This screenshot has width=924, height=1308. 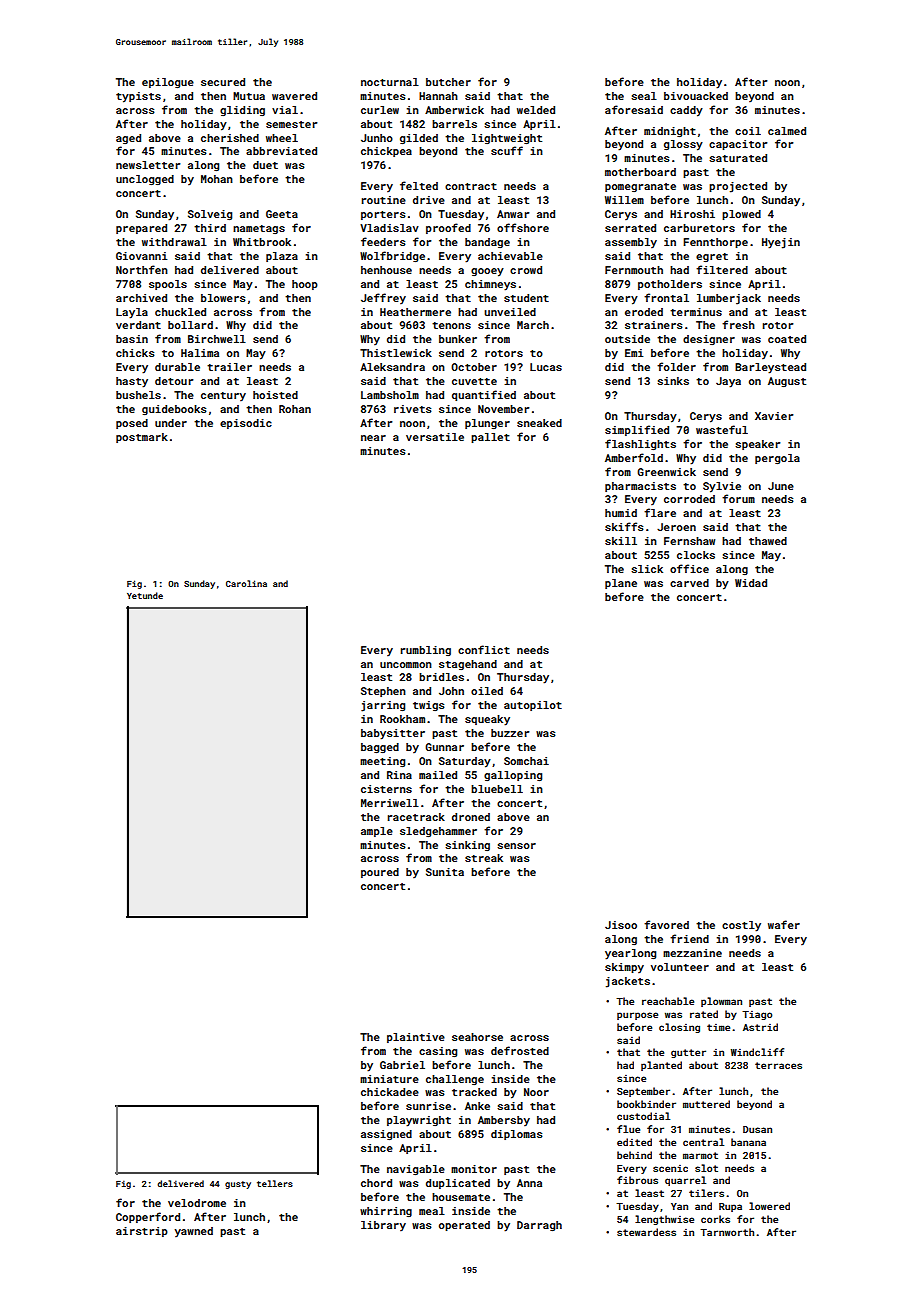 I want to click on semester, so click(x=291, y=124).
